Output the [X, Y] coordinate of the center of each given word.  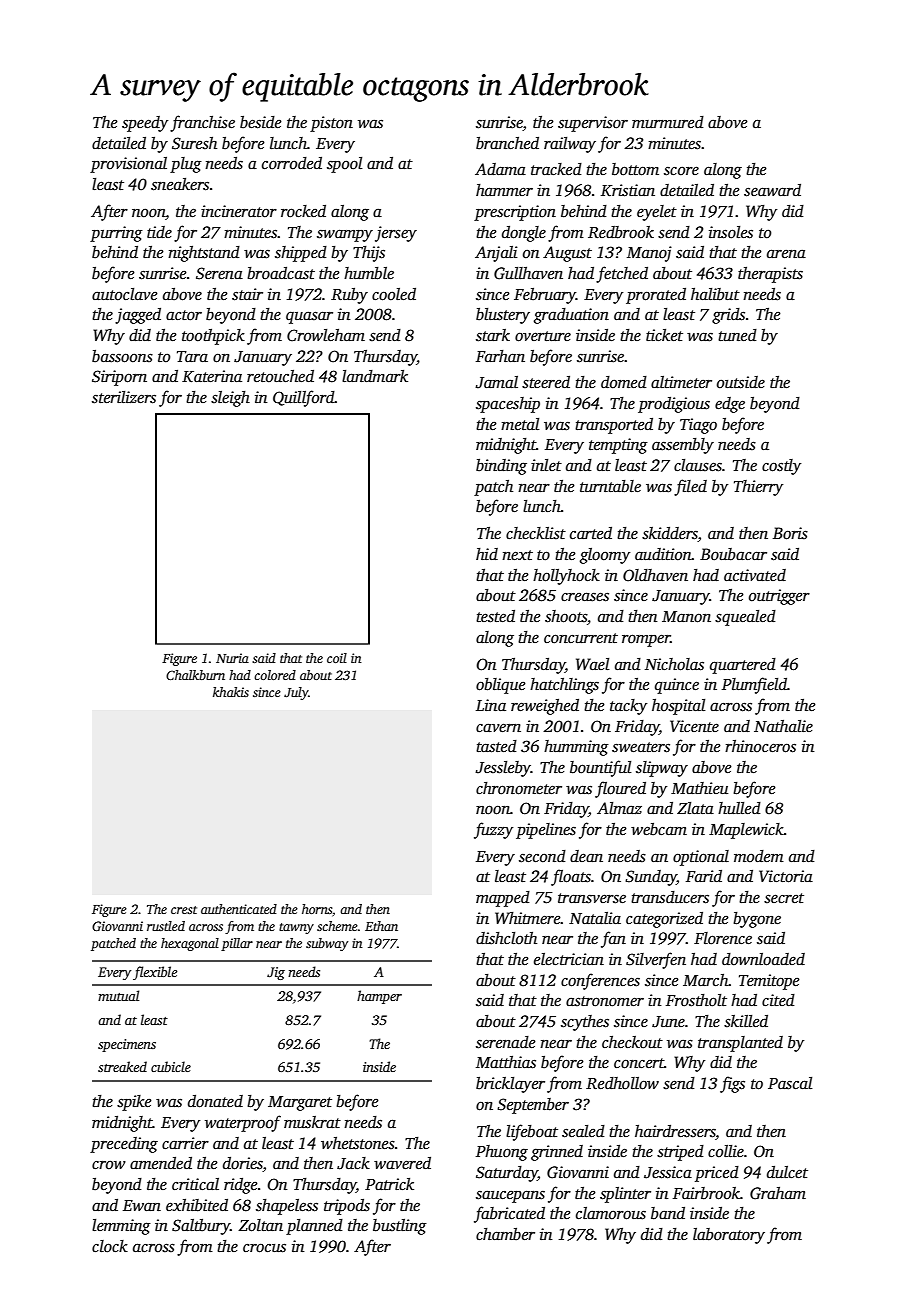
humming [576, 748]
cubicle [171, 1066]
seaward [772, 190]
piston [331, 124]
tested [495, 616]
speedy [145, 124]
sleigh [230, 399]
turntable [610, 486]
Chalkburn [195, 675]
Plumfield [754, 685]
